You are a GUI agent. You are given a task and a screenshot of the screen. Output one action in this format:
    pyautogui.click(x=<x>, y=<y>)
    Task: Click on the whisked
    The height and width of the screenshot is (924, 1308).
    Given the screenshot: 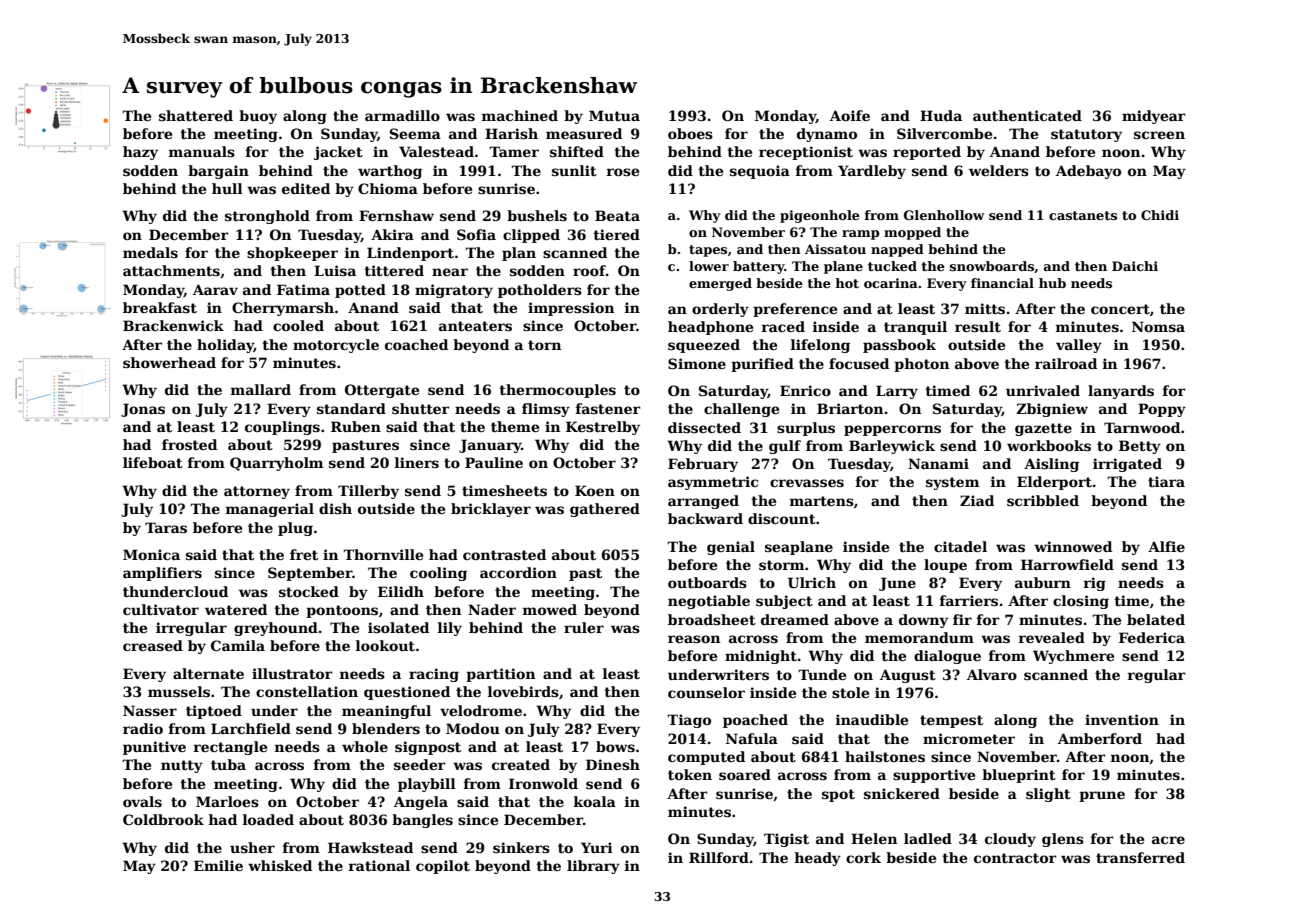 What is the action you would take?
    pyautogui.click(x=280, y=865)
